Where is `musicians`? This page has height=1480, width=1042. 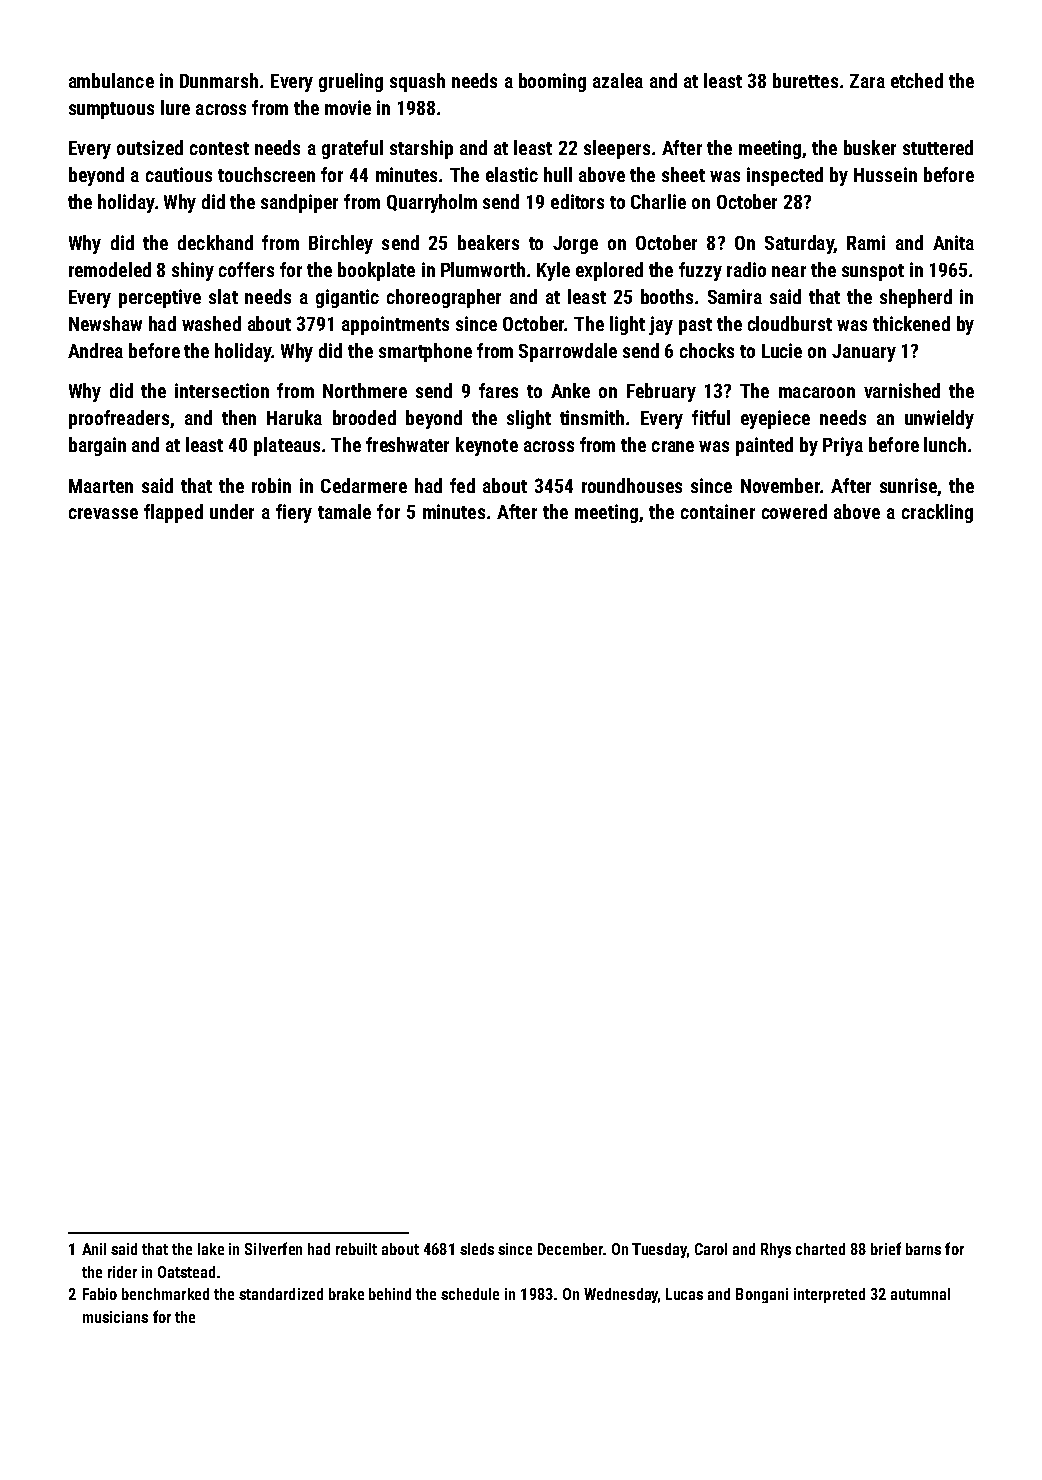 musicians is located at coordinates (115, 1317).
